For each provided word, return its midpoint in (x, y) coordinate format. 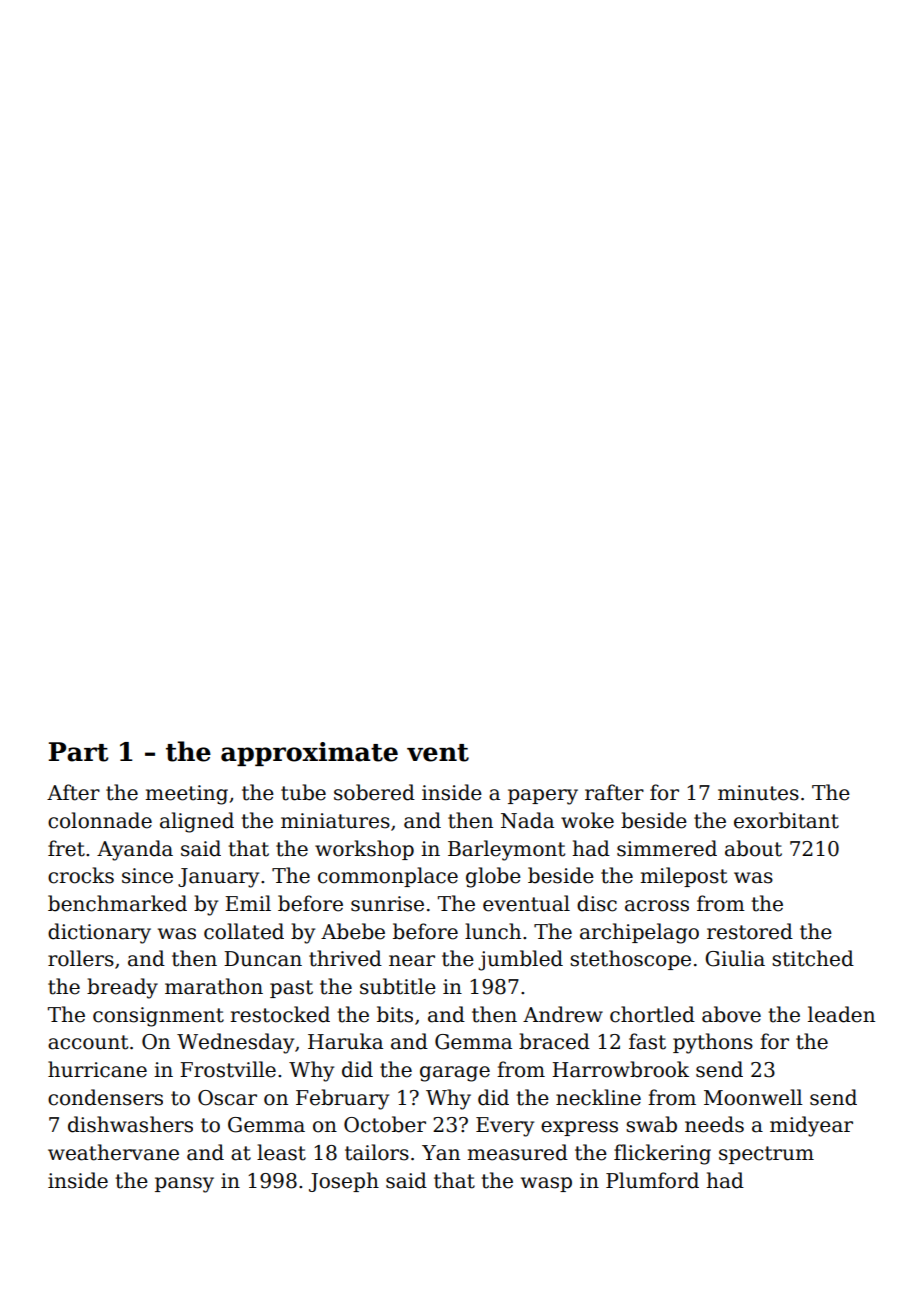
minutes (758, 793)
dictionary (99, 933)
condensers (105, 1097)
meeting (187, 795)
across (657, 906)
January (218, 878)
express (579, 1128)
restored (750, 931)
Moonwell (753, 1097)
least (281, 1152)
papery (543, 797)
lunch (493, 931)
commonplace (388, 877)
